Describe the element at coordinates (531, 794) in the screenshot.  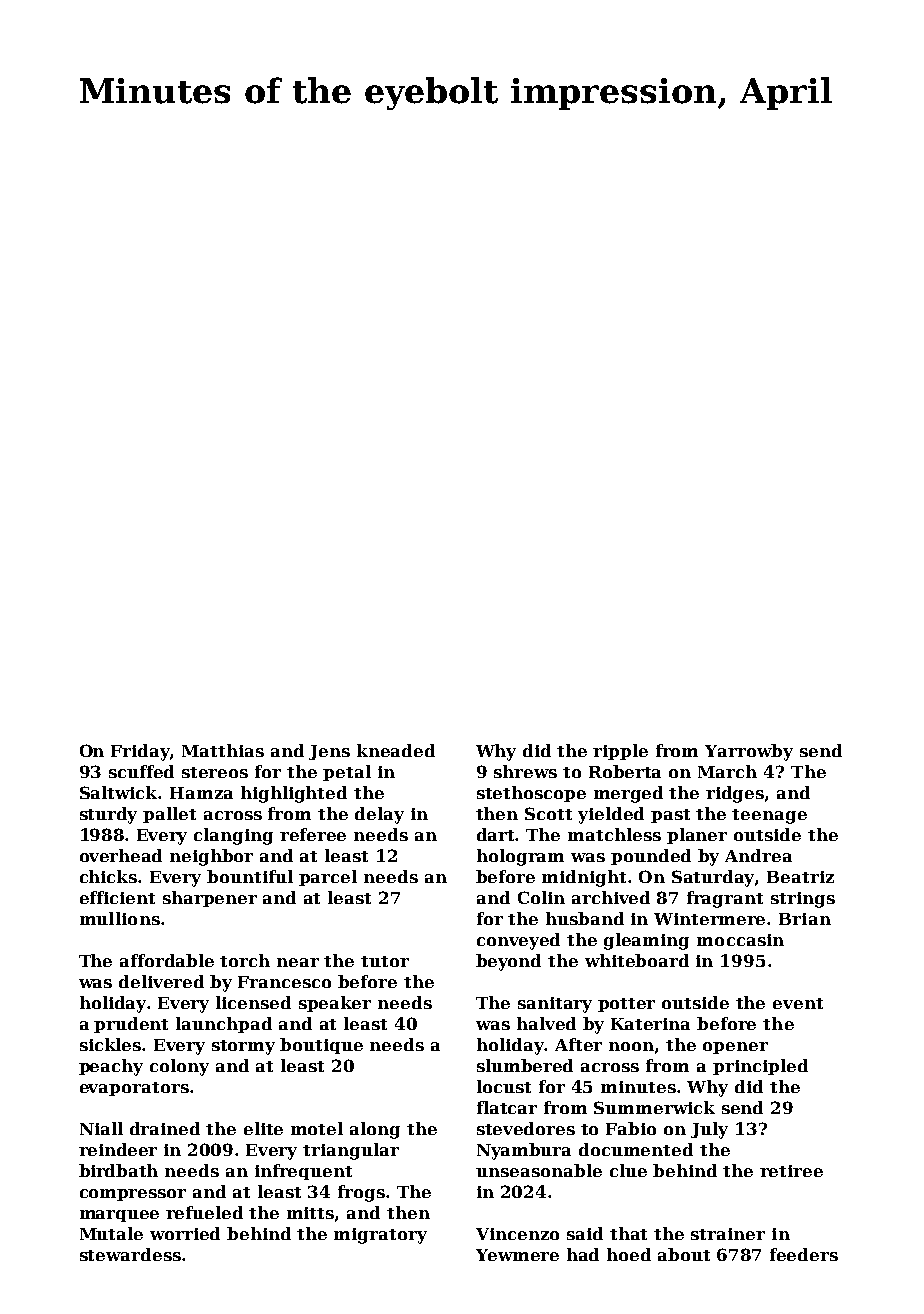
I see `stethoscope` at that location.
